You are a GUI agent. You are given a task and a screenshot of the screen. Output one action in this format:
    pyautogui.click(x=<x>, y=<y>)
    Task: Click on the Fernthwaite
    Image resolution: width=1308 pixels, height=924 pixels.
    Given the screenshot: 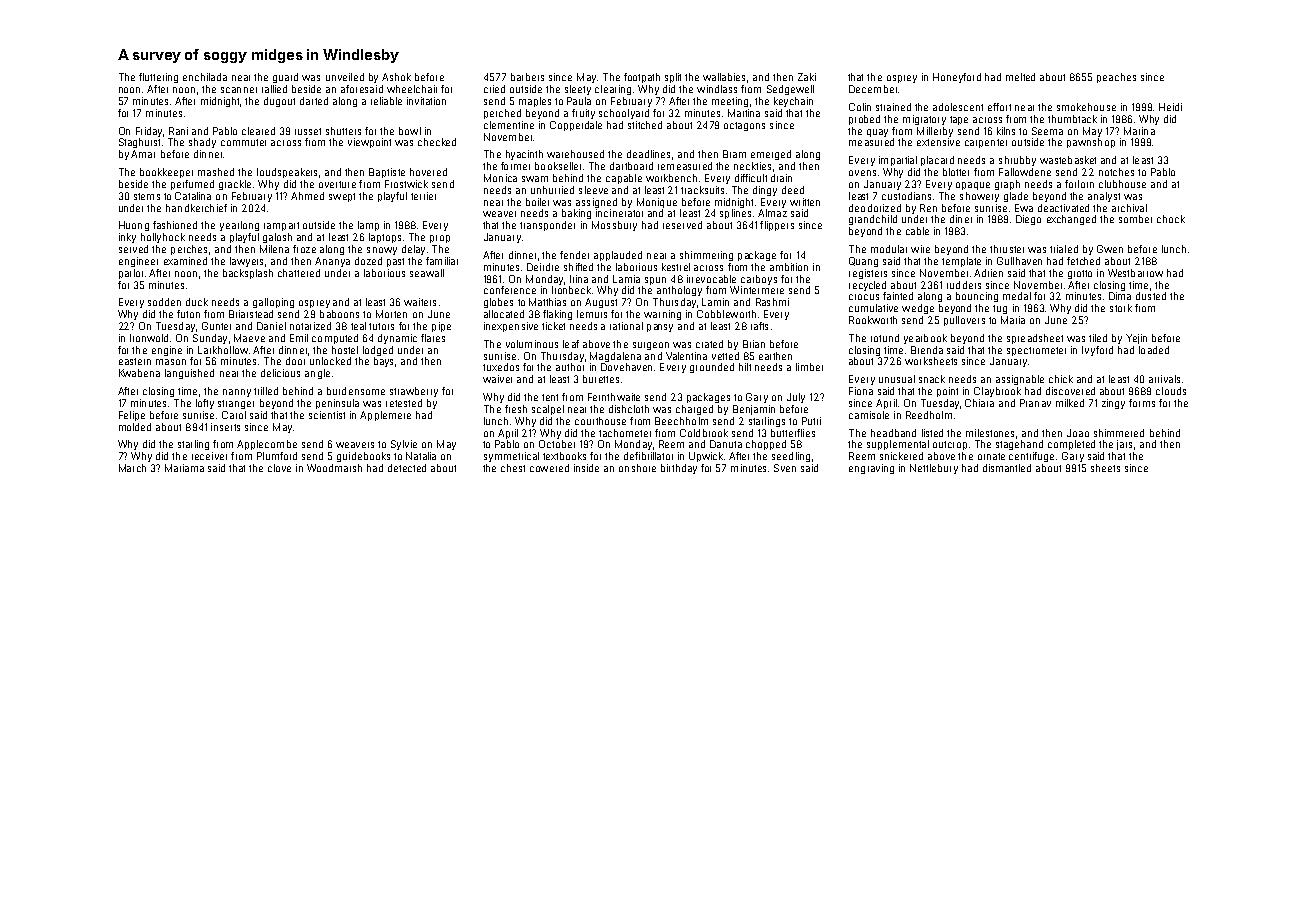 What is the action you would take?
    pyautogui.click(x=614, y=397)
